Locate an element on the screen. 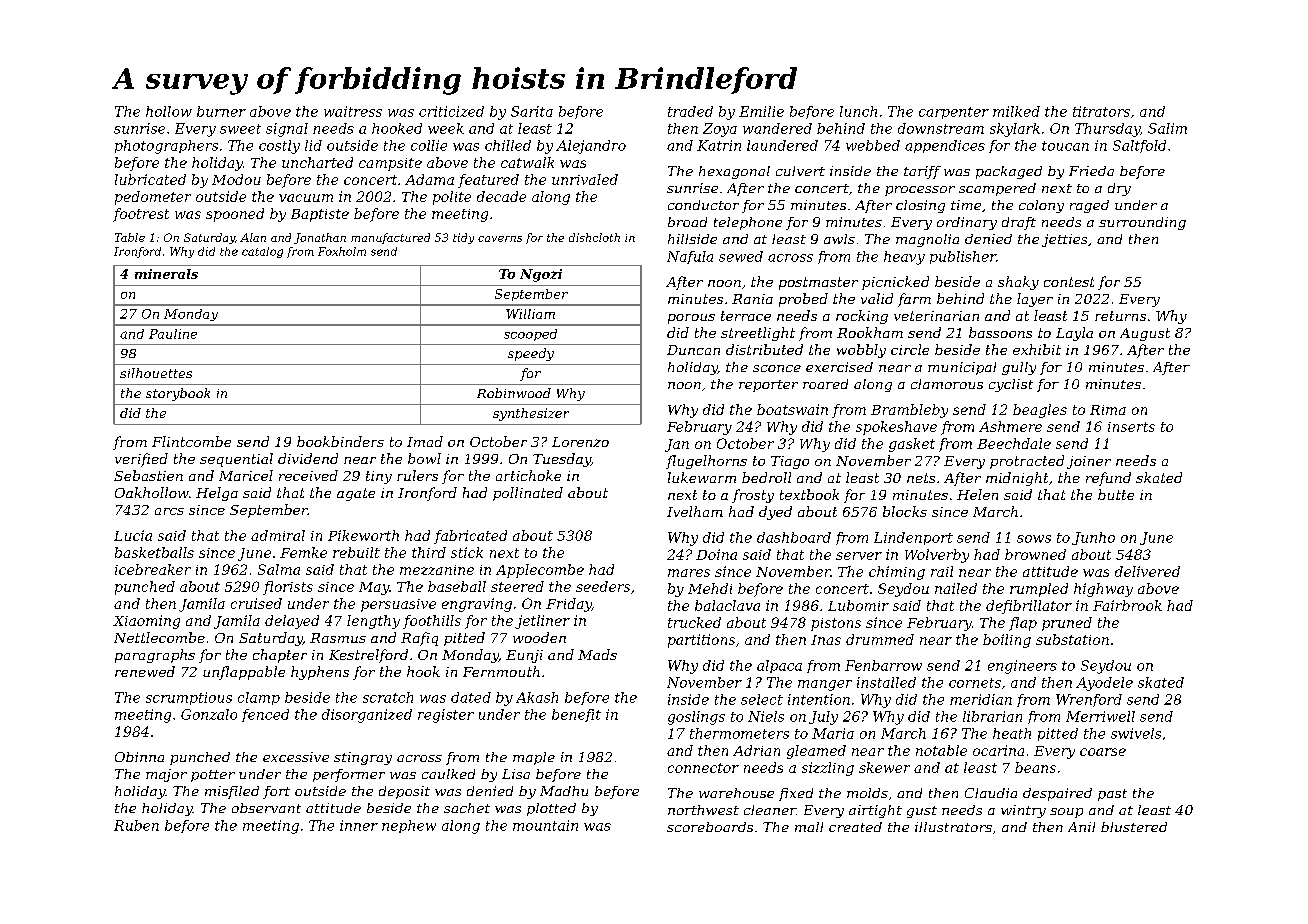  Emilie is located at coordinates (761, 111).
